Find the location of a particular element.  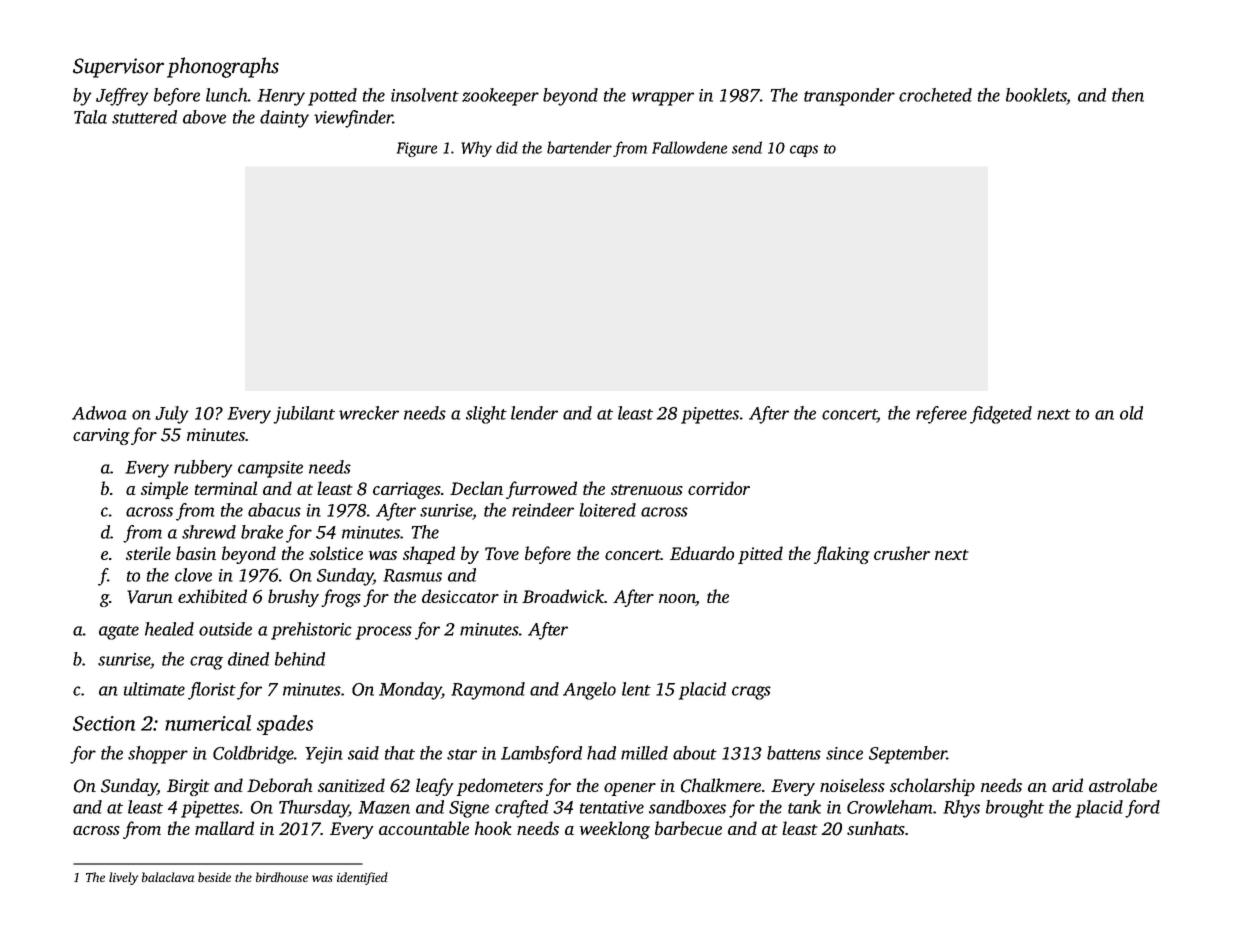

prehistoric is located at coordinates (311, 631).
